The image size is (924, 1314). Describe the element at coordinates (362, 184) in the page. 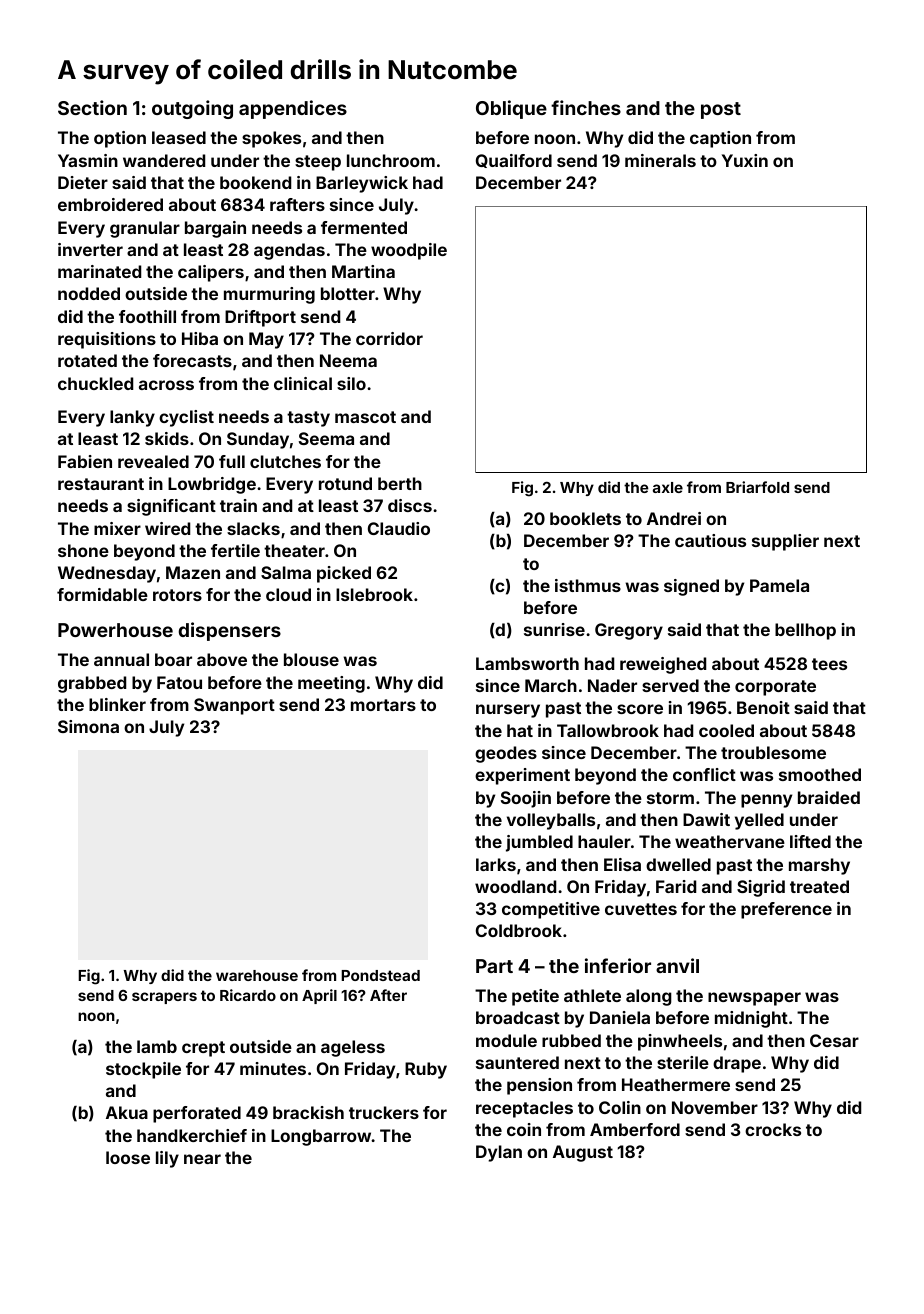

I see `Barleywick` at that location.
